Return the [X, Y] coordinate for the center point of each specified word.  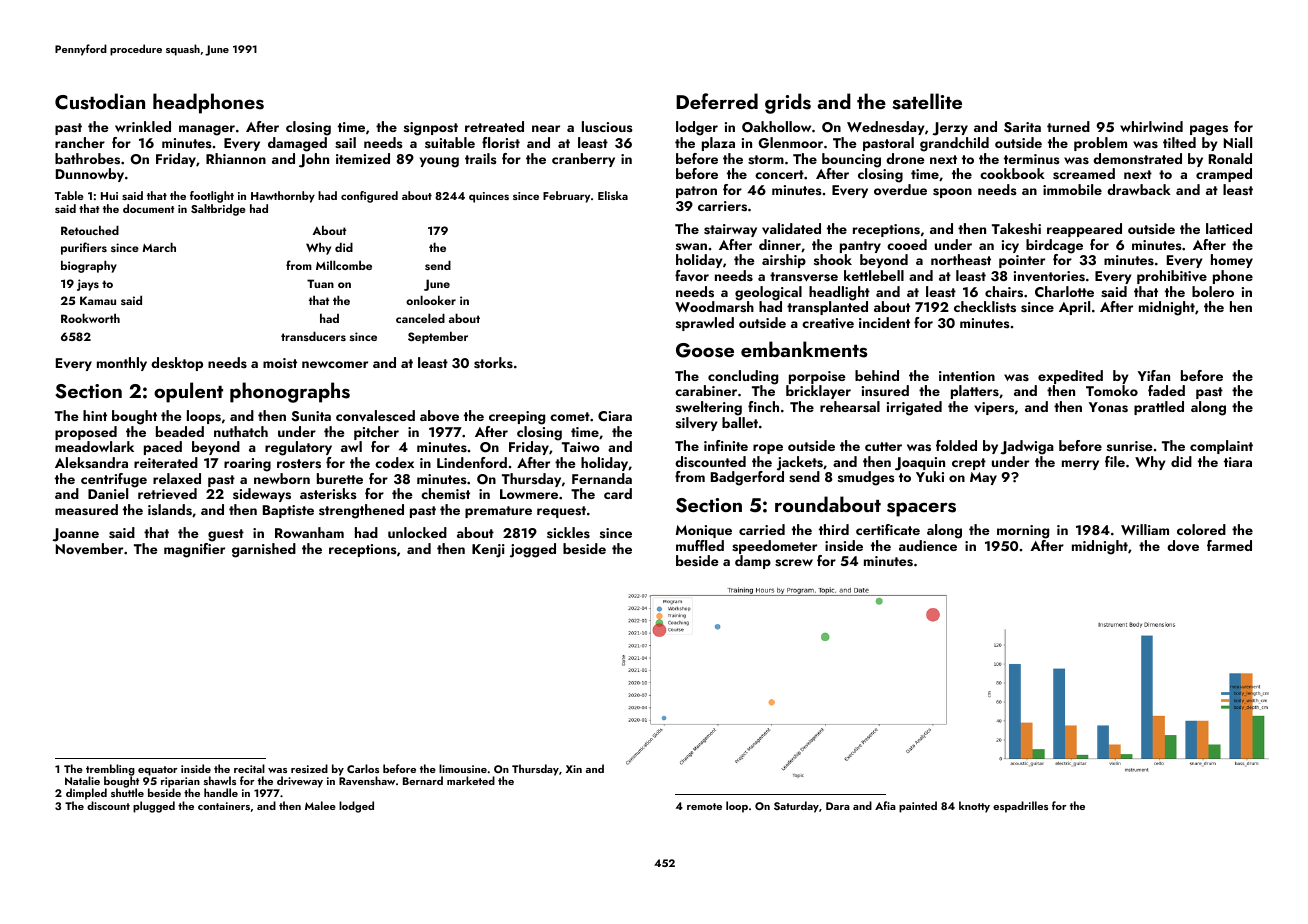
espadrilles [1020, 807]
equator [158, 771]
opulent [188, 392]
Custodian [100, 101]
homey [1232, 261]
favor [692, 275]
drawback [1139, 189]
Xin [574, 769]
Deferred [717, 101]
